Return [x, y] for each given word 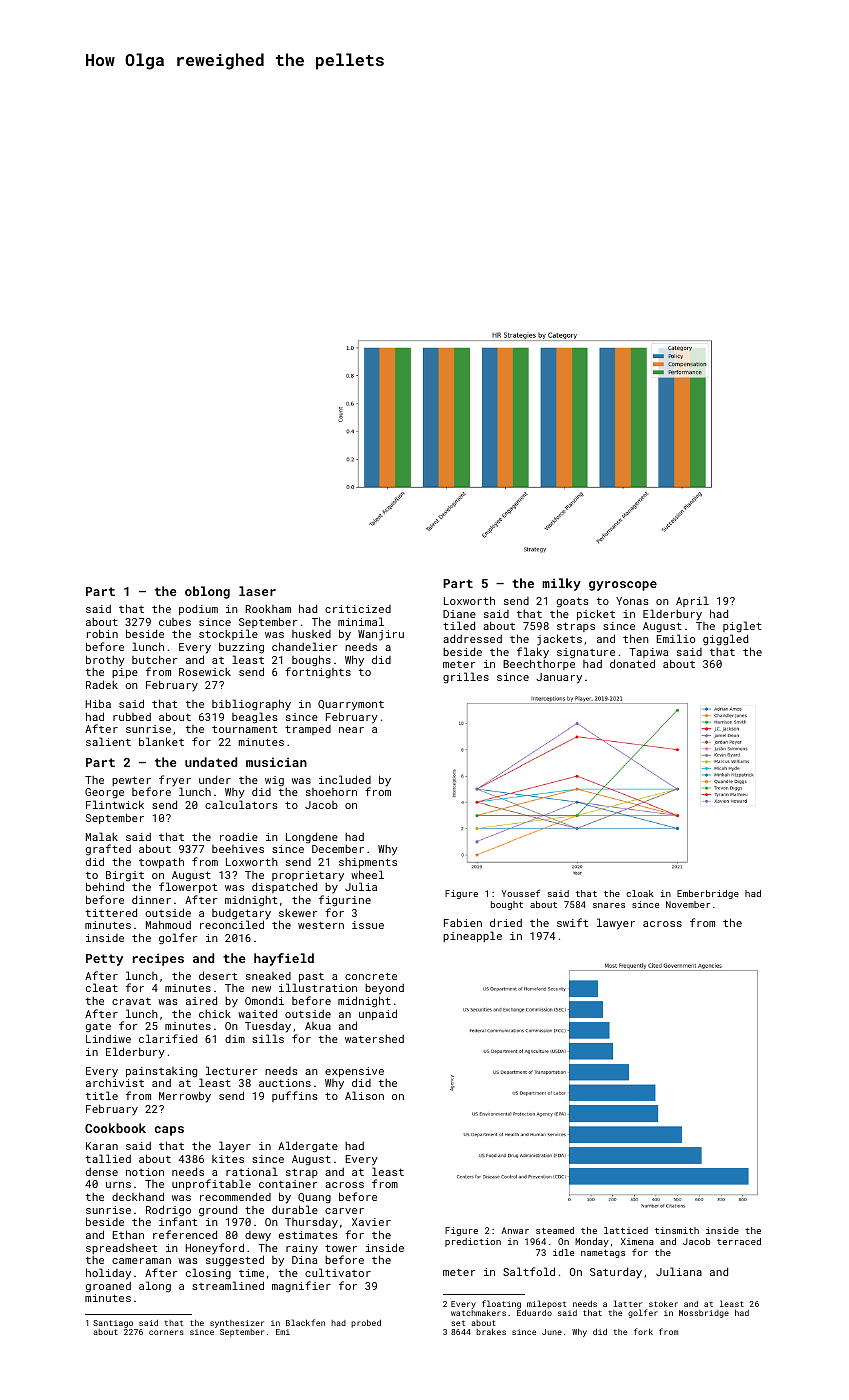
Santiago [113, 1324]
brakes [491, 1332]
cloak [640, 893]
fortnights [318, 672]
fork [643, 1331]
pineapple [472, 936]
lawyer [616, 924]
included [345, 779]
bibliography [251, 705]
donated [632, 664]
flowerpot [188, 887]
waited [257, 1013]
